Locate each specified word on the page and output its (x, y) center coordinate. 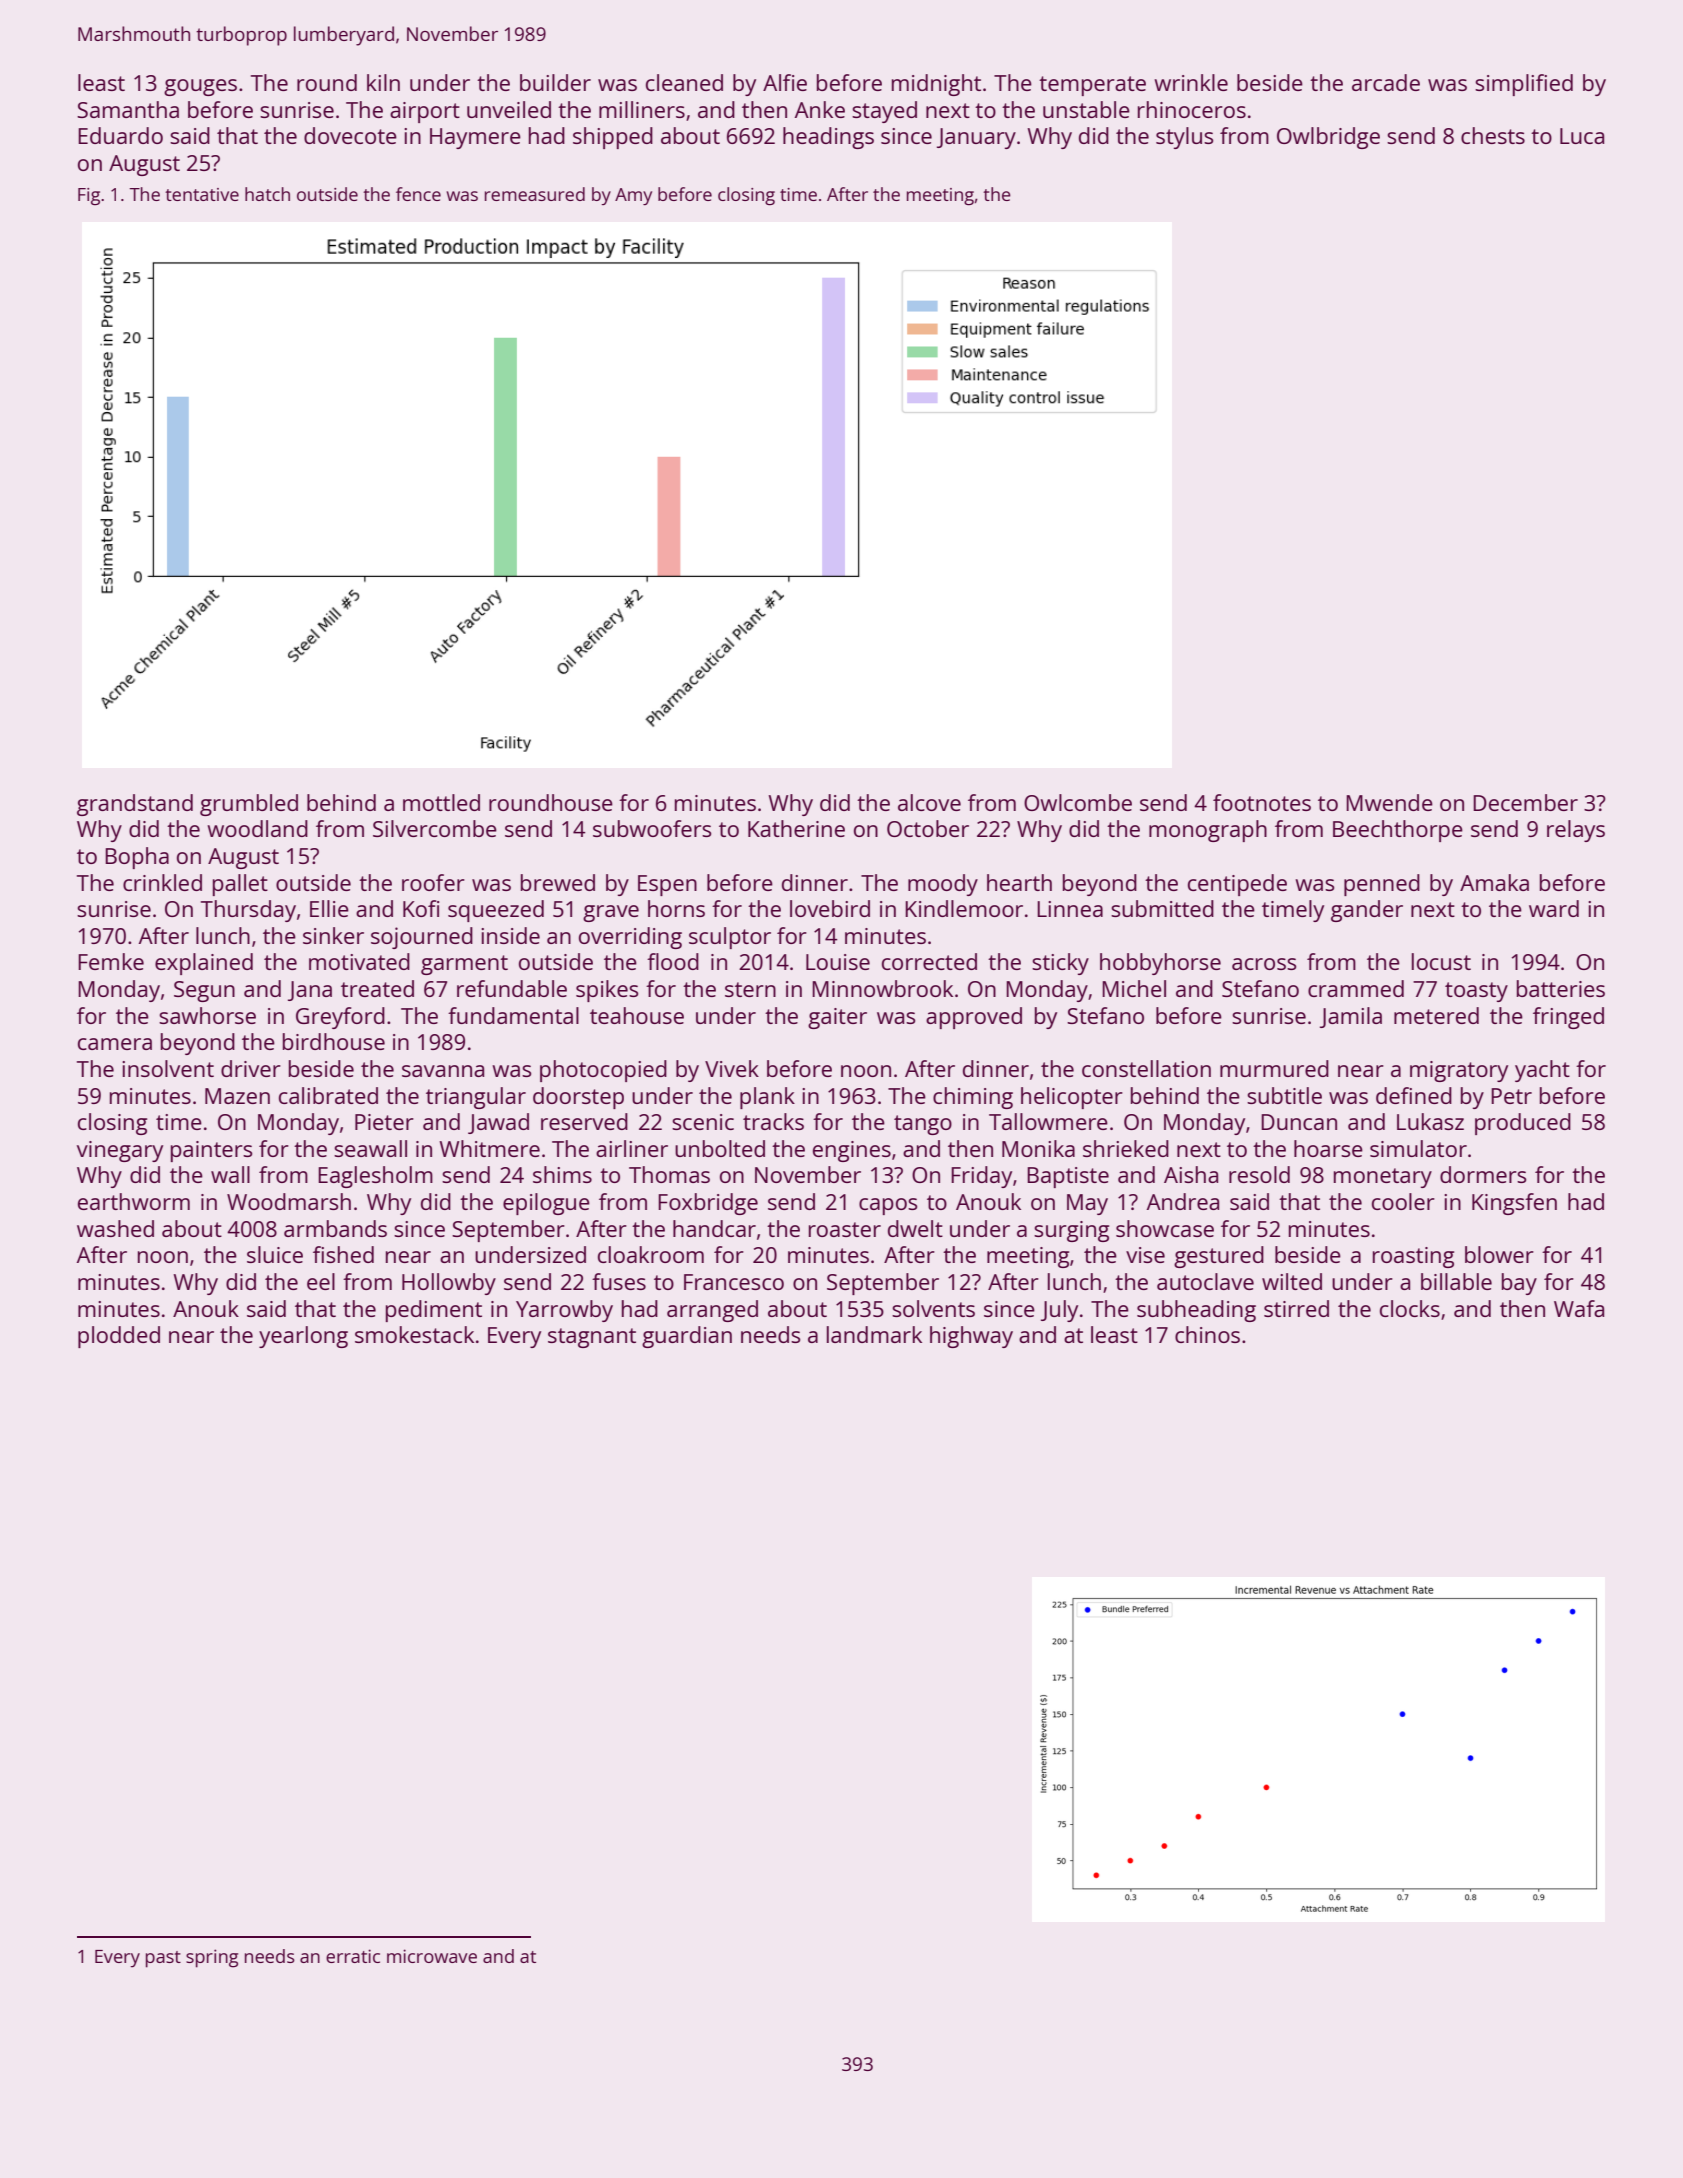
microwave (432, 1956)
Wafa (1579, 1308)
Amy (633, 196)
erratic (353, 1956)
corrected (929, 961)
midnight (936, 85)
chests (1493, 135)
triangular (476, 1098)
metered (1436, 1015)
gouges (200, 87)
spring (212, 1958)
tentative (202, 194)
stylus (1184, 138)
